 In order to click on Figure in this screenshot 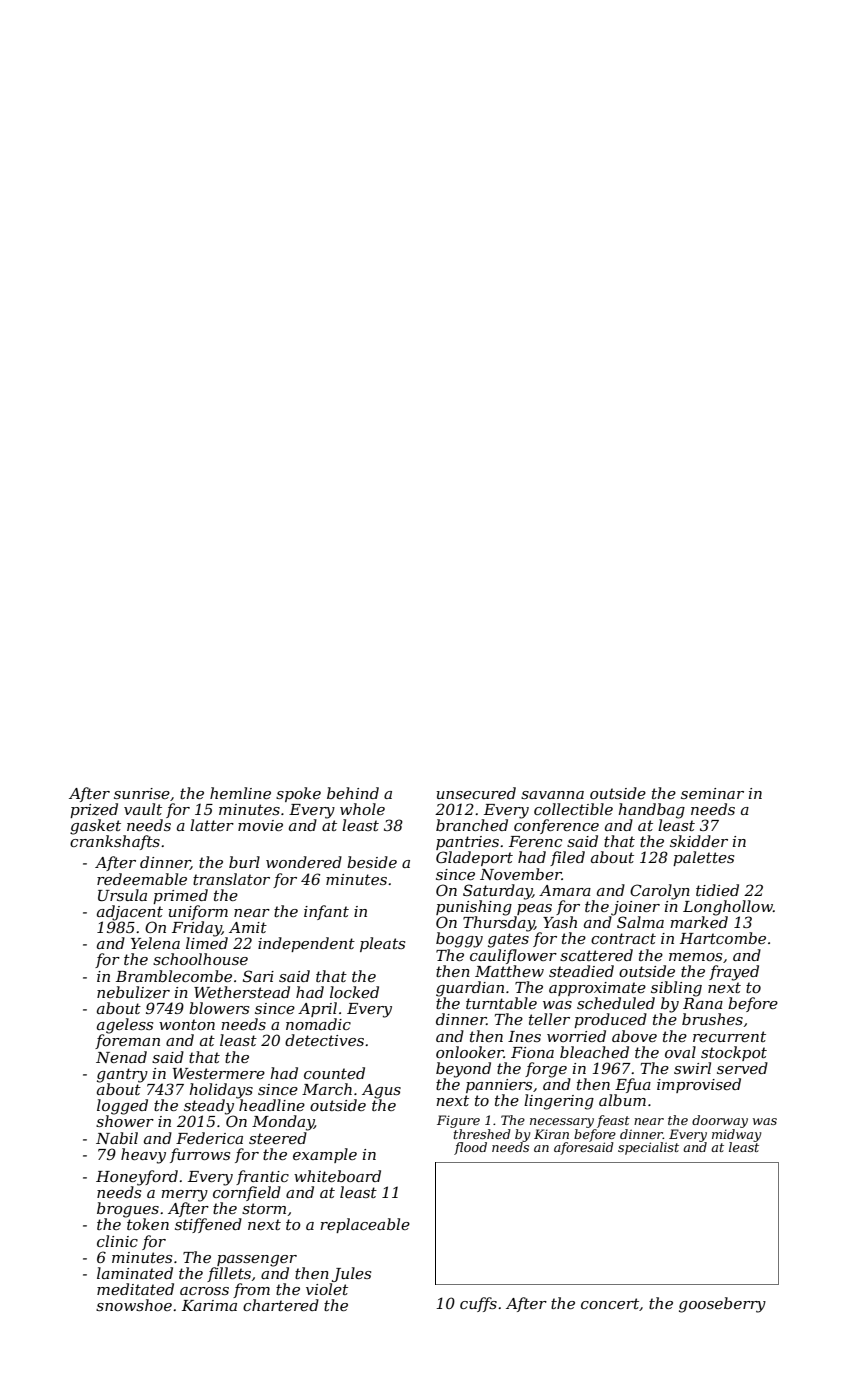, I will do `click(458, 1121)`.
